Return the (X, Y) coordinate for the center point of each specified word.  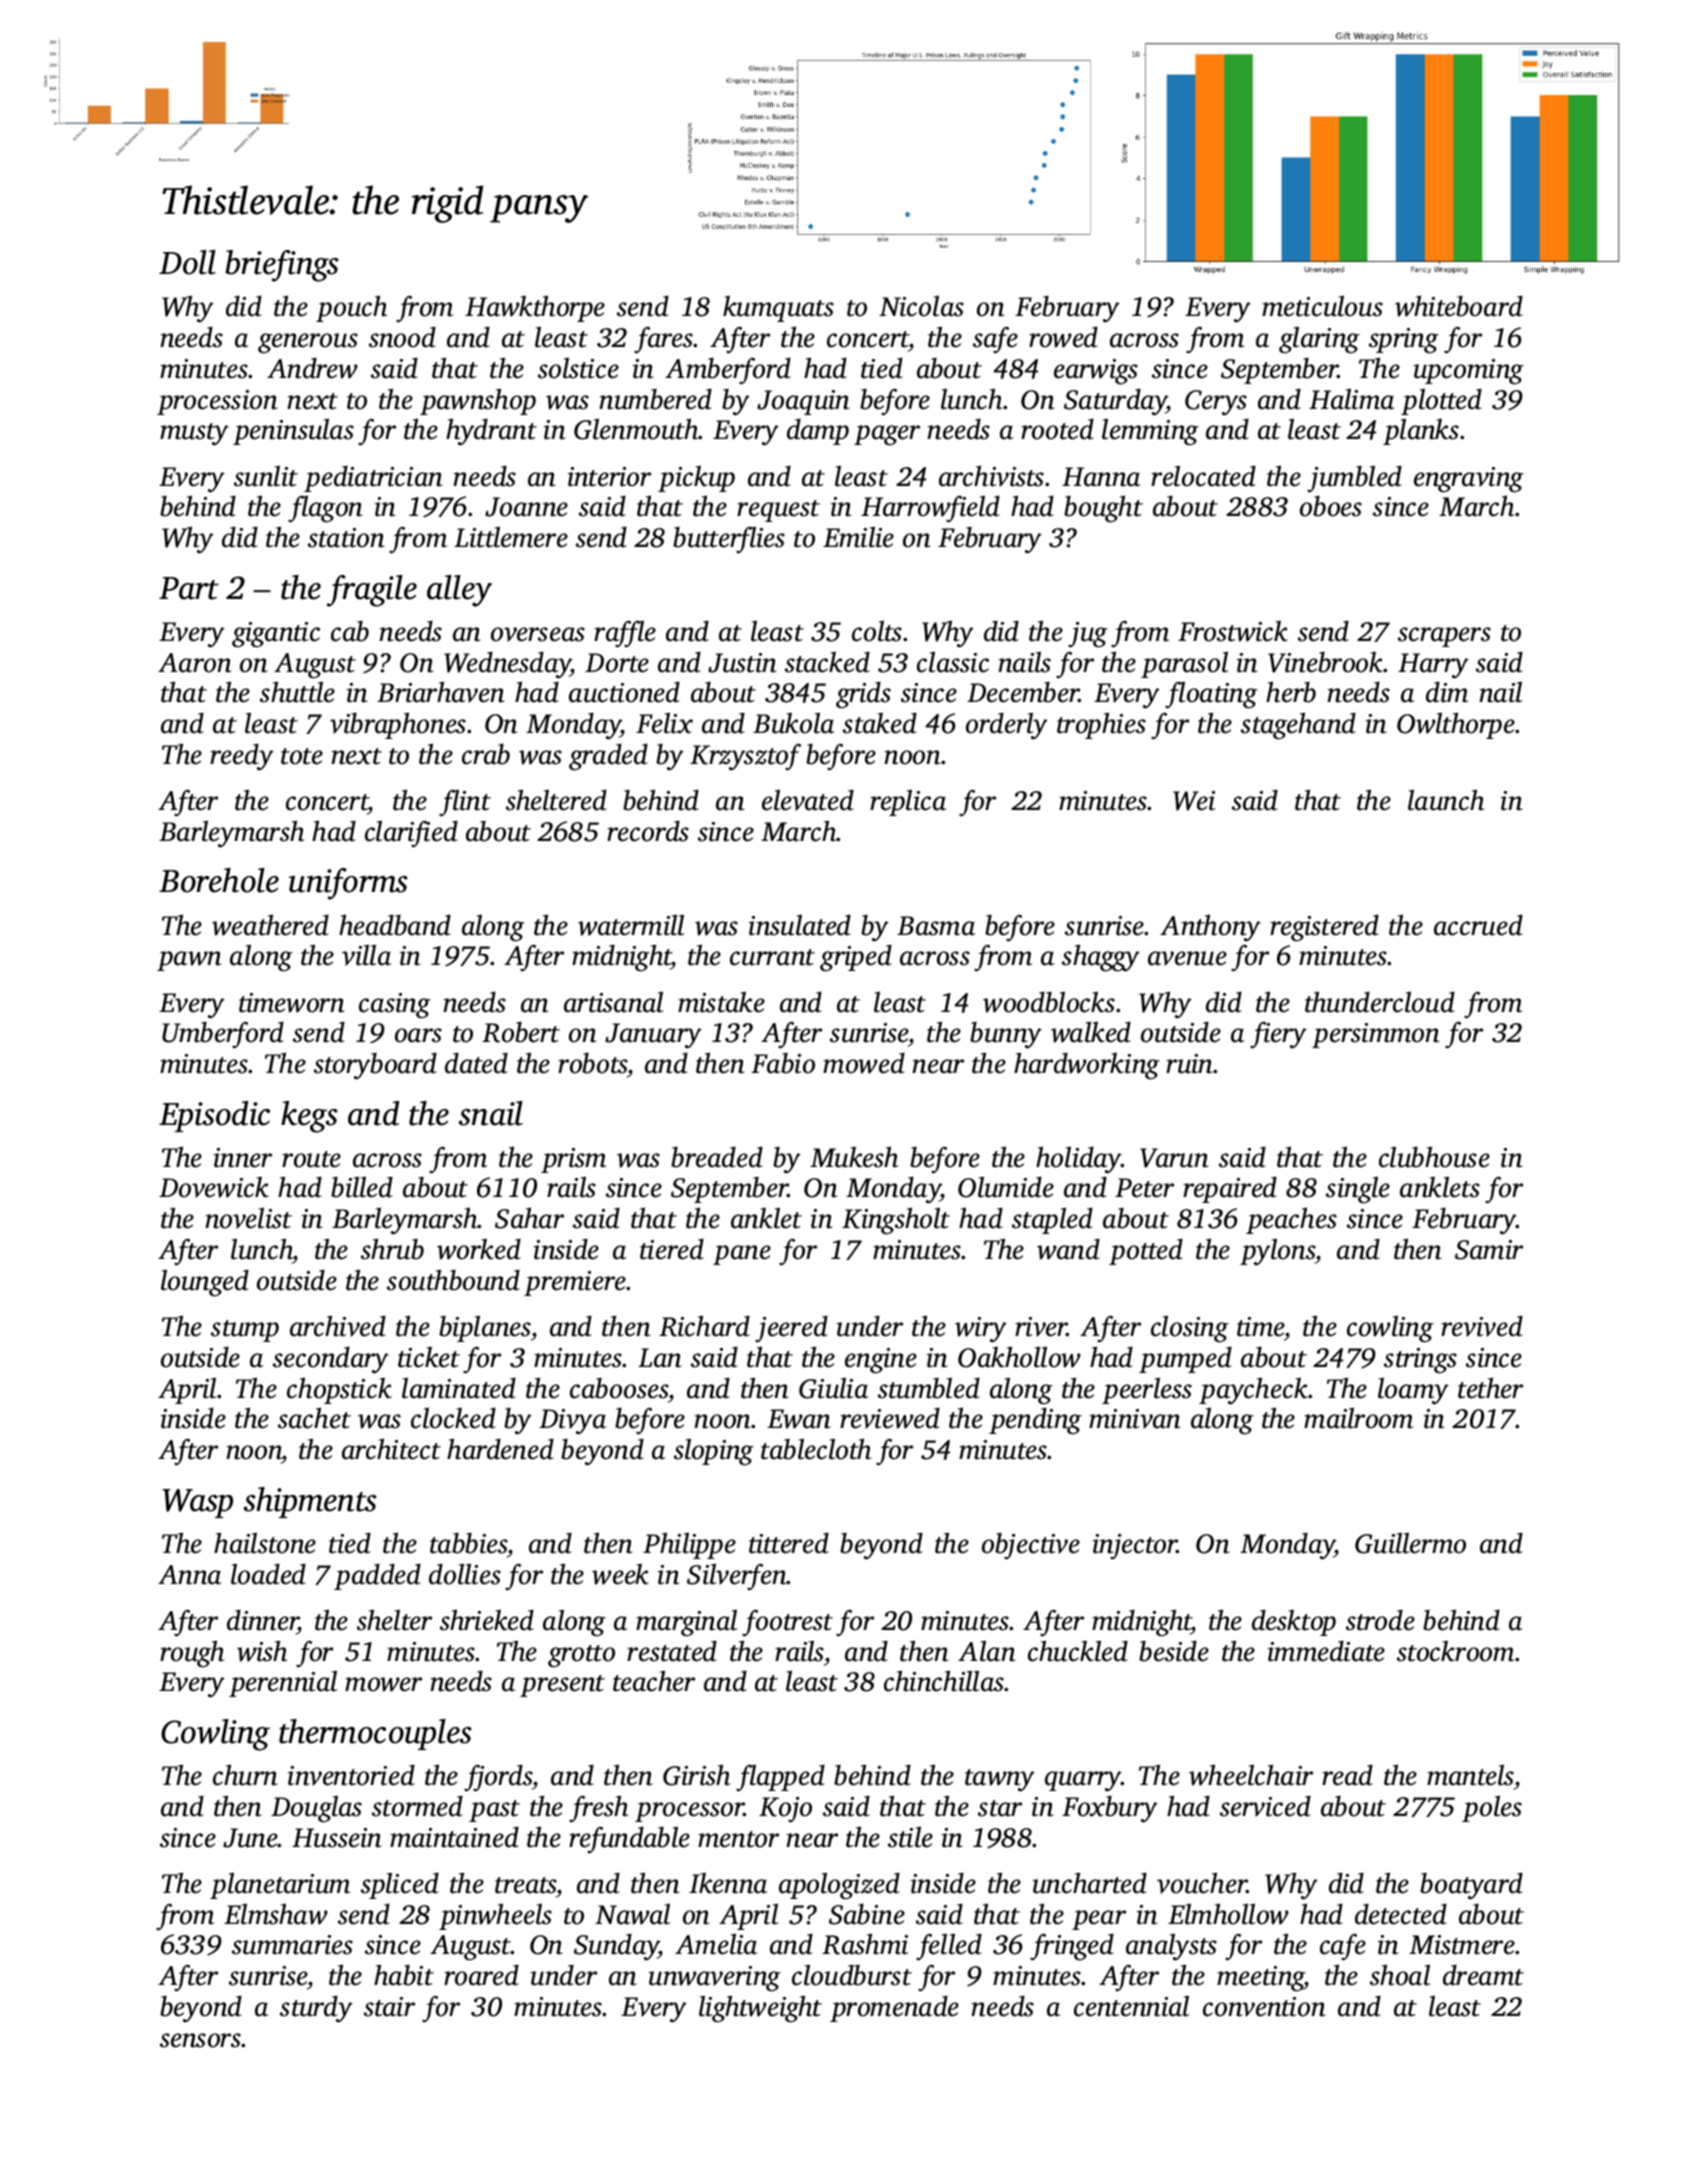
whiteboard (1459, 306)
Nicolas (921, 306)
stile (910, 1837)
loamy (1413, 1391)
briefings (282, 266)
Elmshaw (276, 1914)
